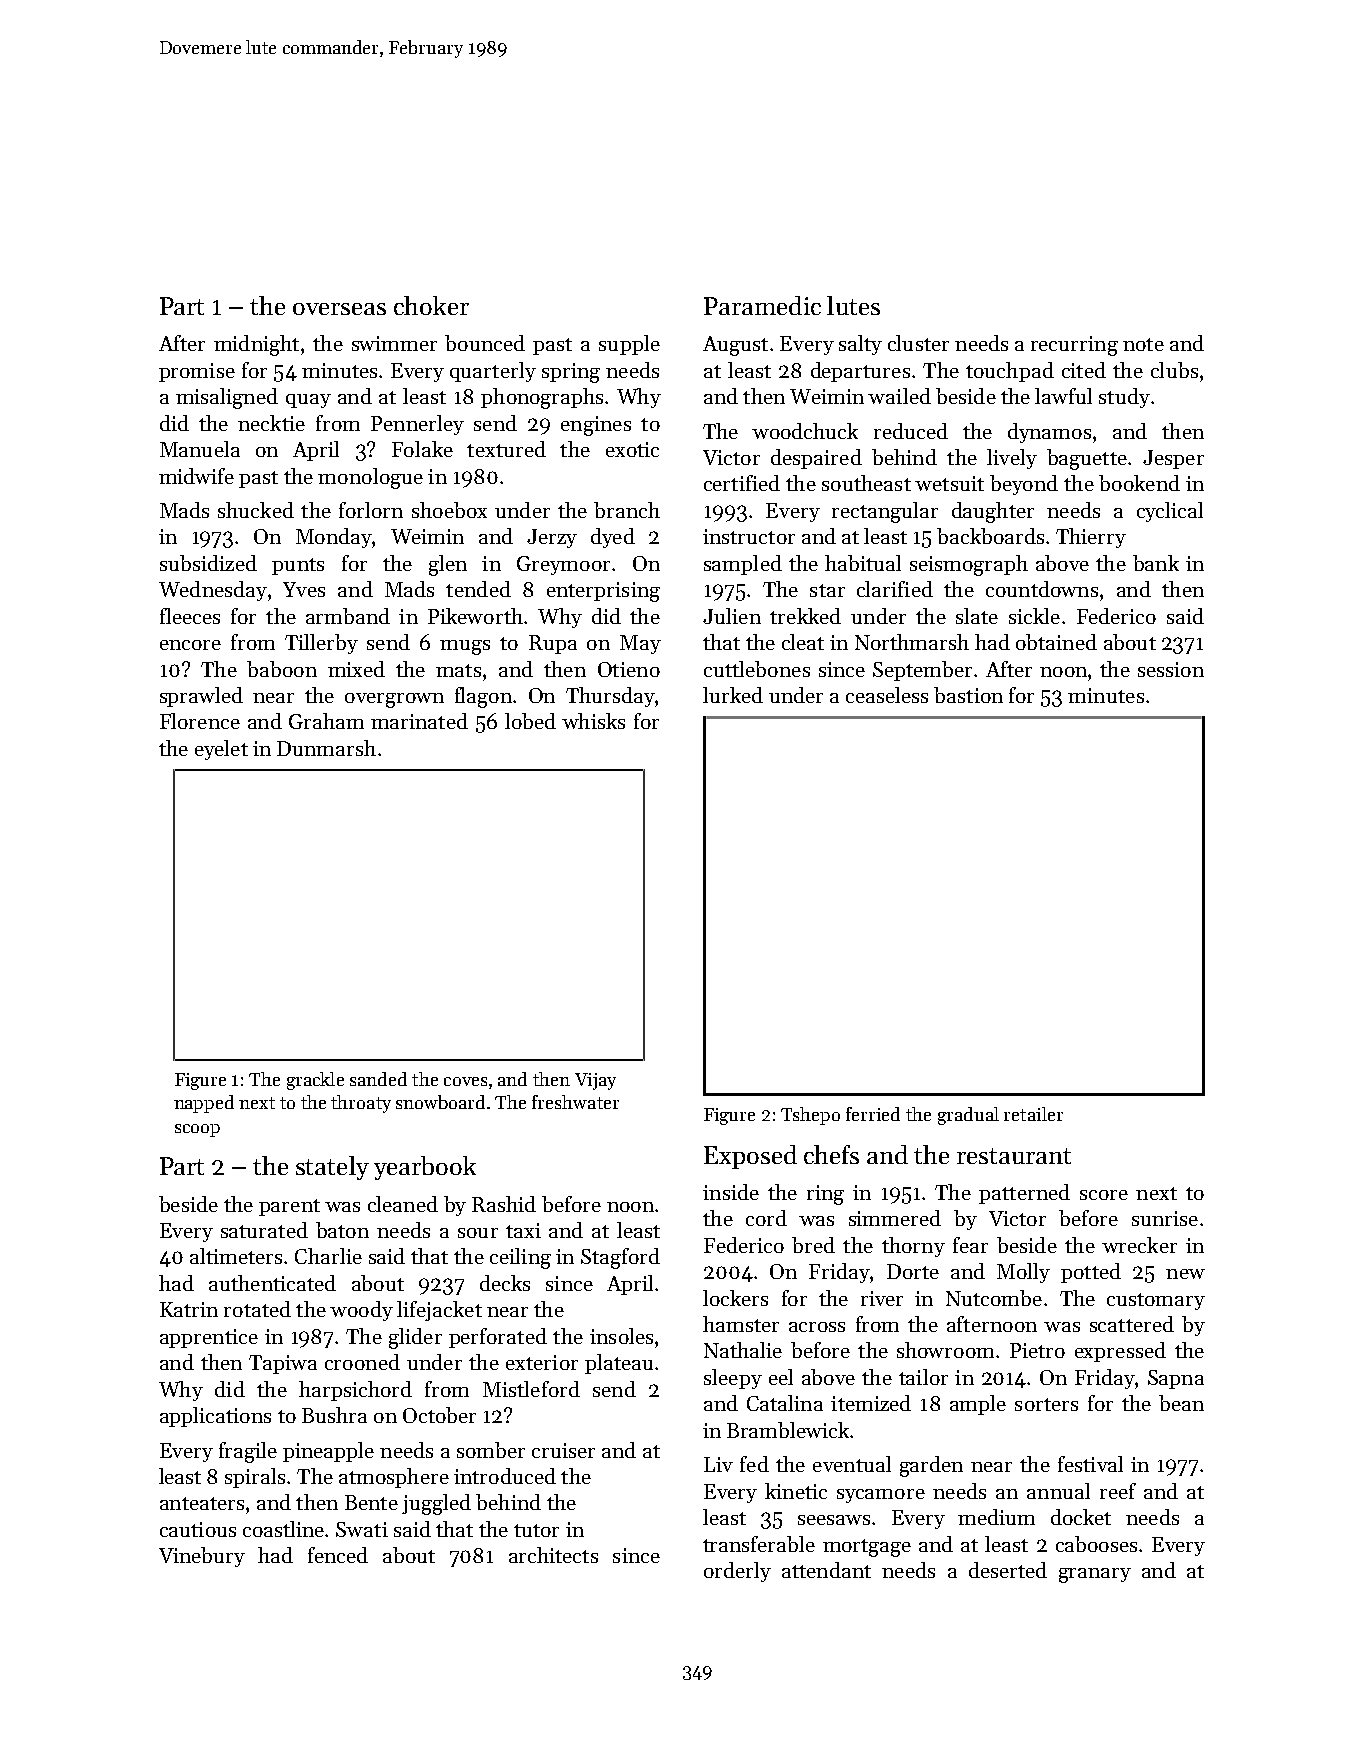 The image size is (1363, 1764). What do you see at coordinates (826, 1570) in the screenshot?
I see `attendant` at bounding box center [826, 1570].
